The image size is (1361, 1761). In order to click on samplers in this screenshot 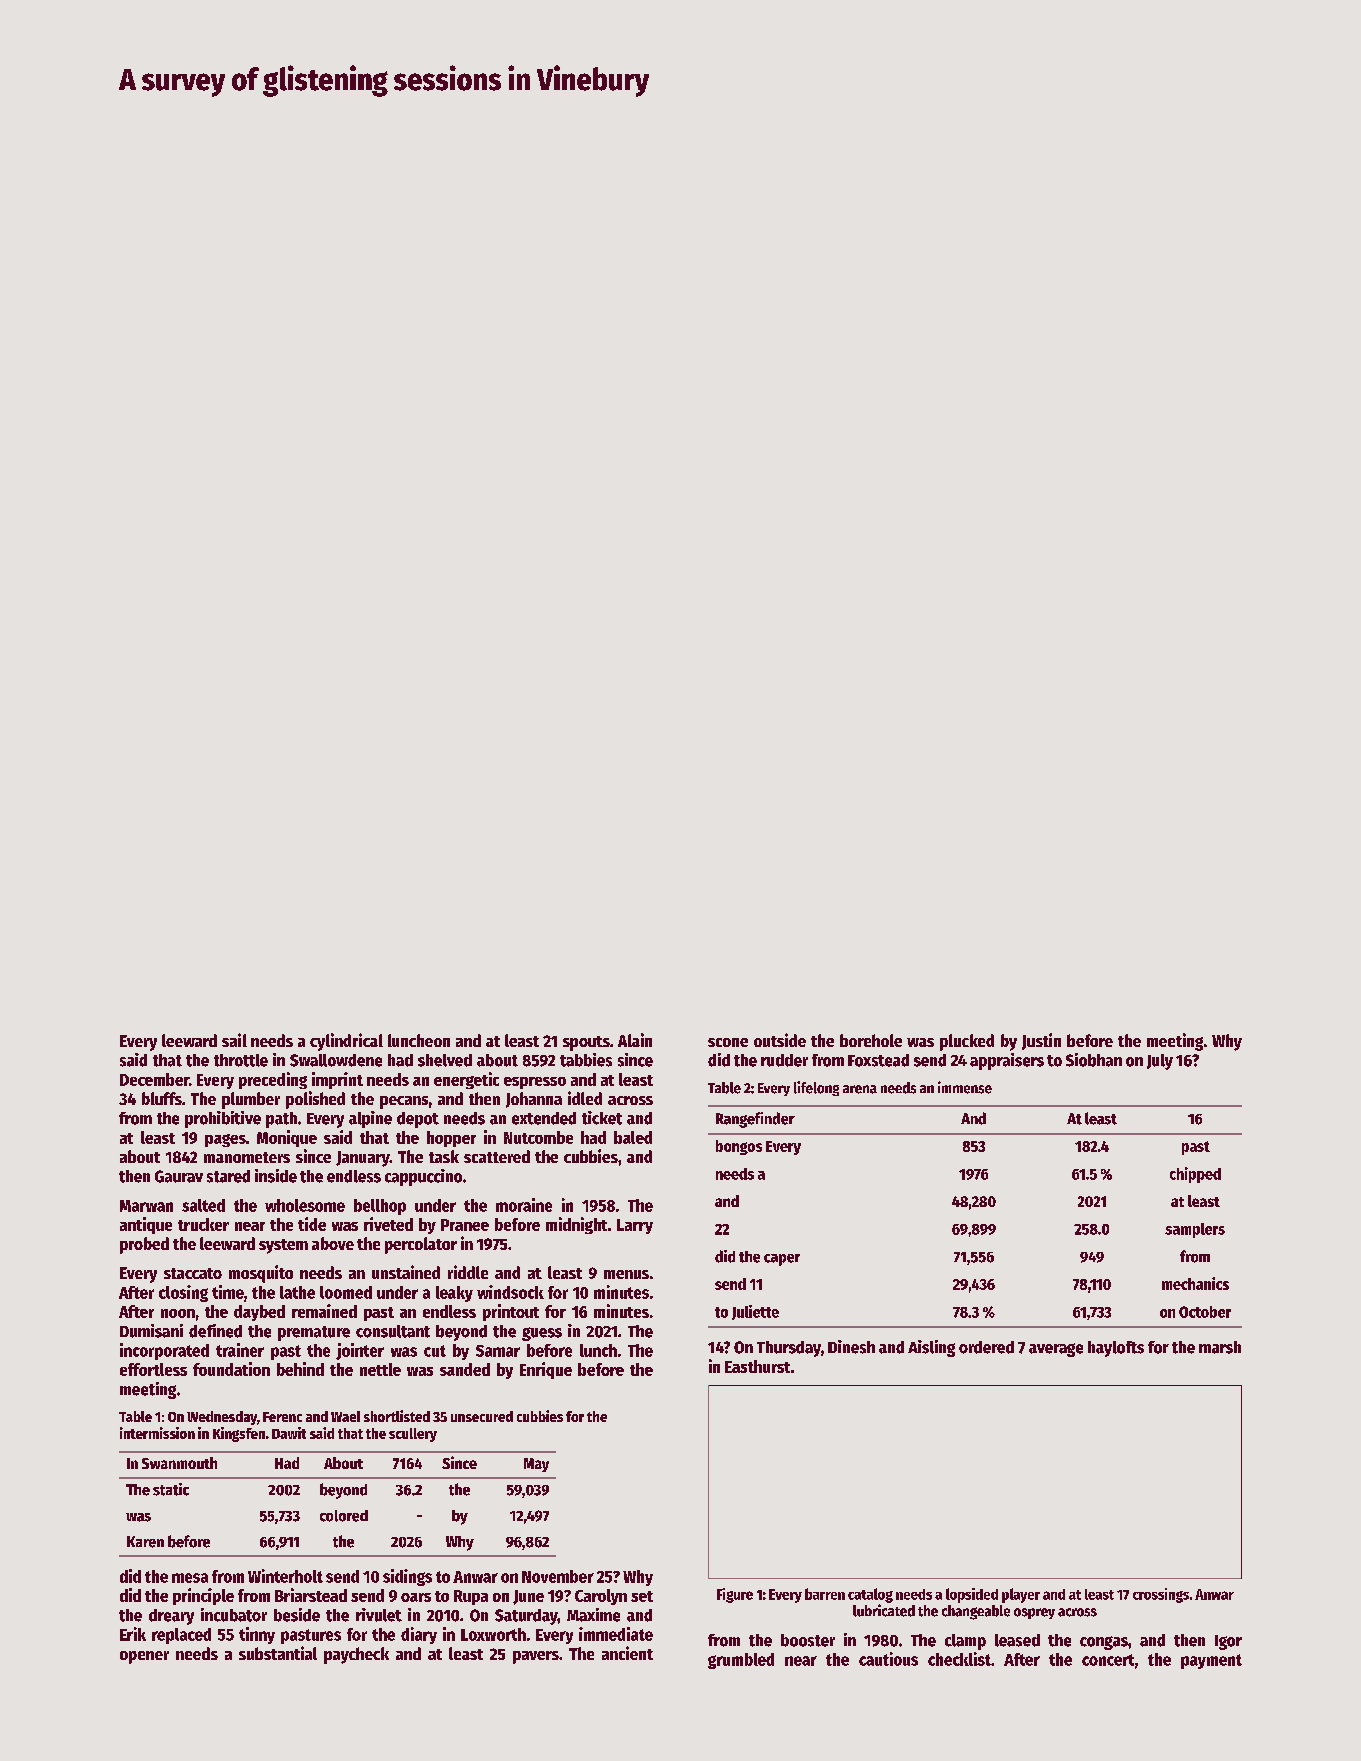, I will do `click(1195, 1230)`.
